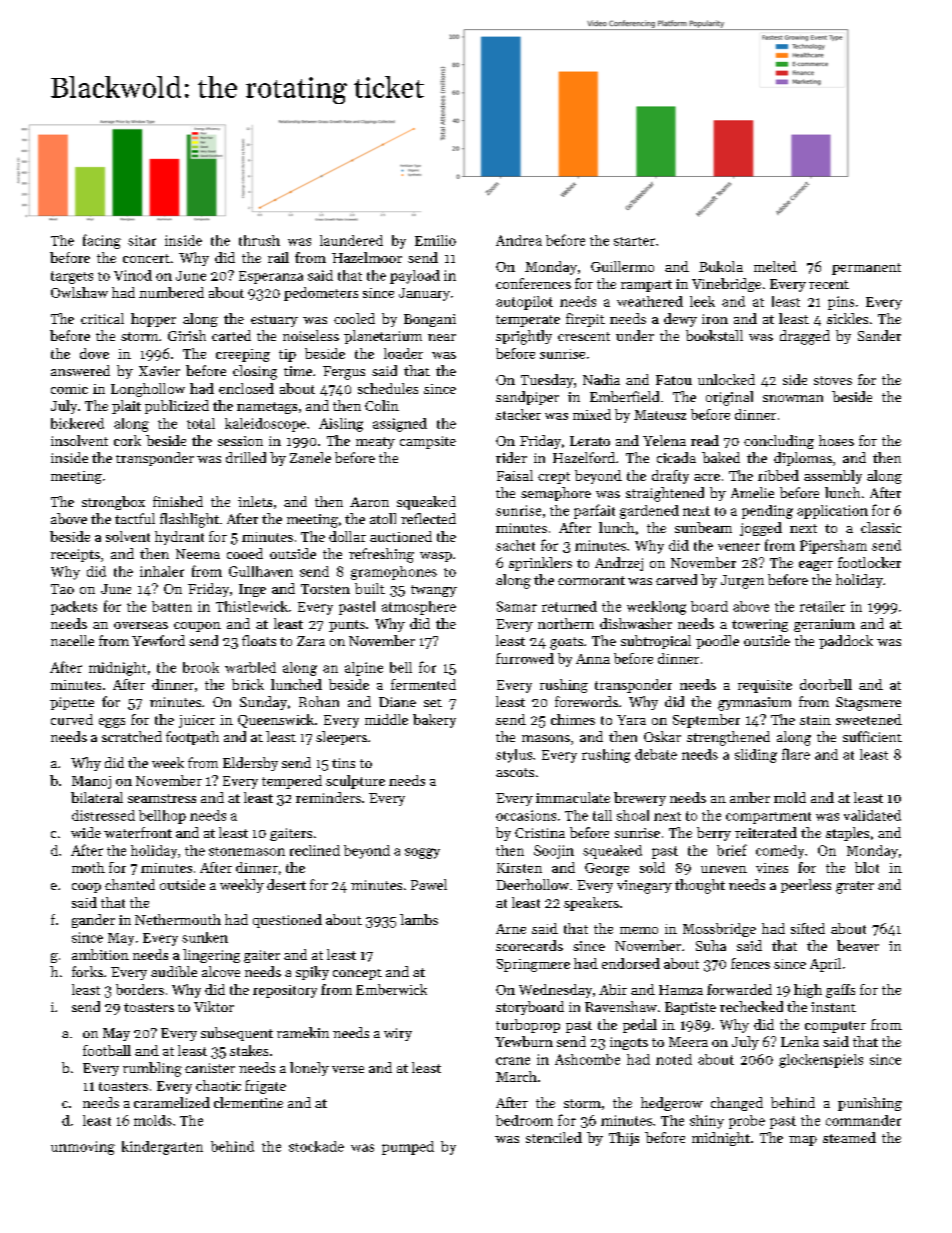 This screenshot has width=952, height=1233. What do you see at coordinates (75, 555) in the screenshot?
I see `receipts` at bounding box center [75, 555].
